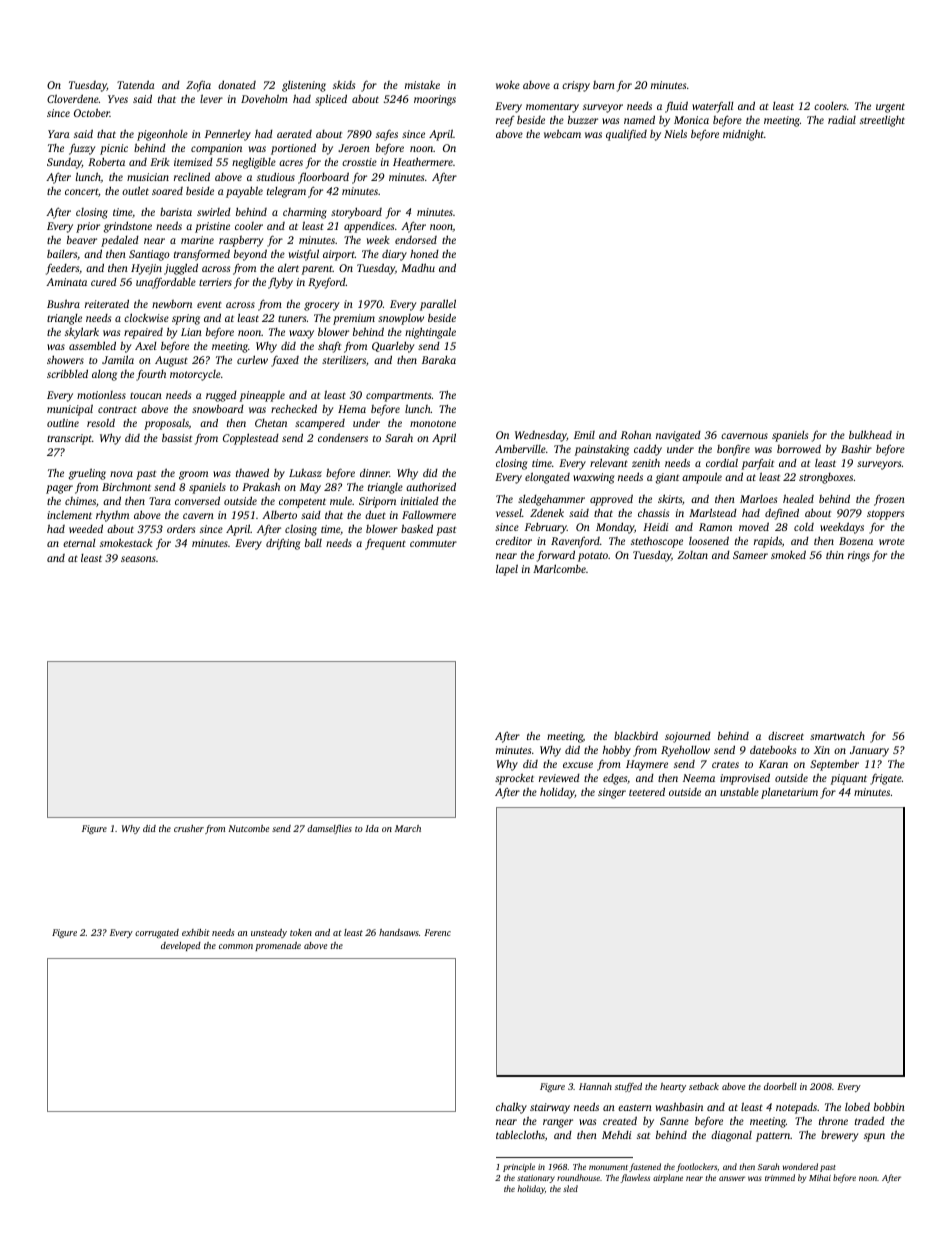  What do you see at coordinates (508, 84) in the screenshot?
I see `woke` at bounding box center [508, 84].
